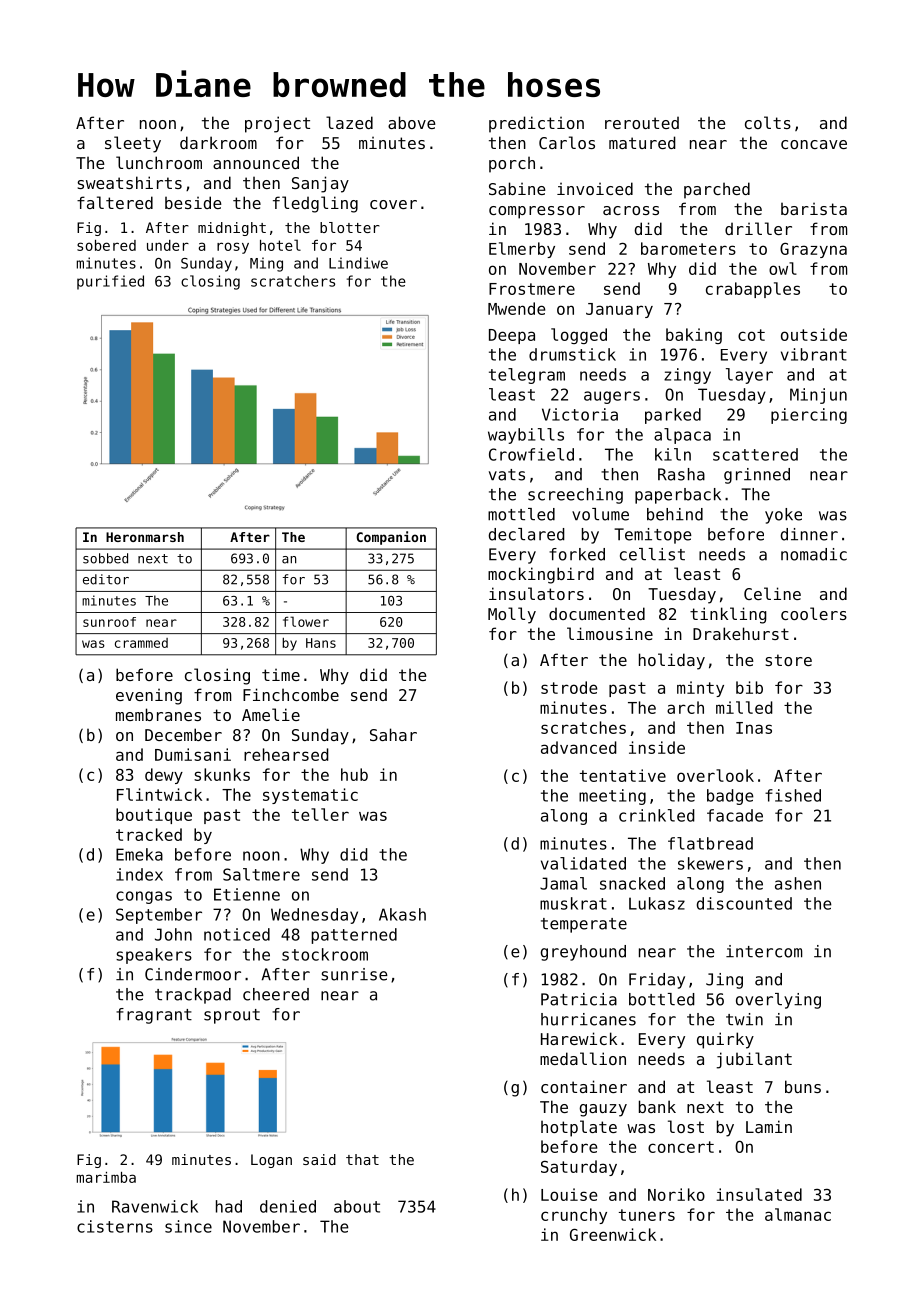 The width and height of the screenshot is (924, 1314). Describe the element at coordinates (814, 209) in the screenshot. I see `barista` at that location.
